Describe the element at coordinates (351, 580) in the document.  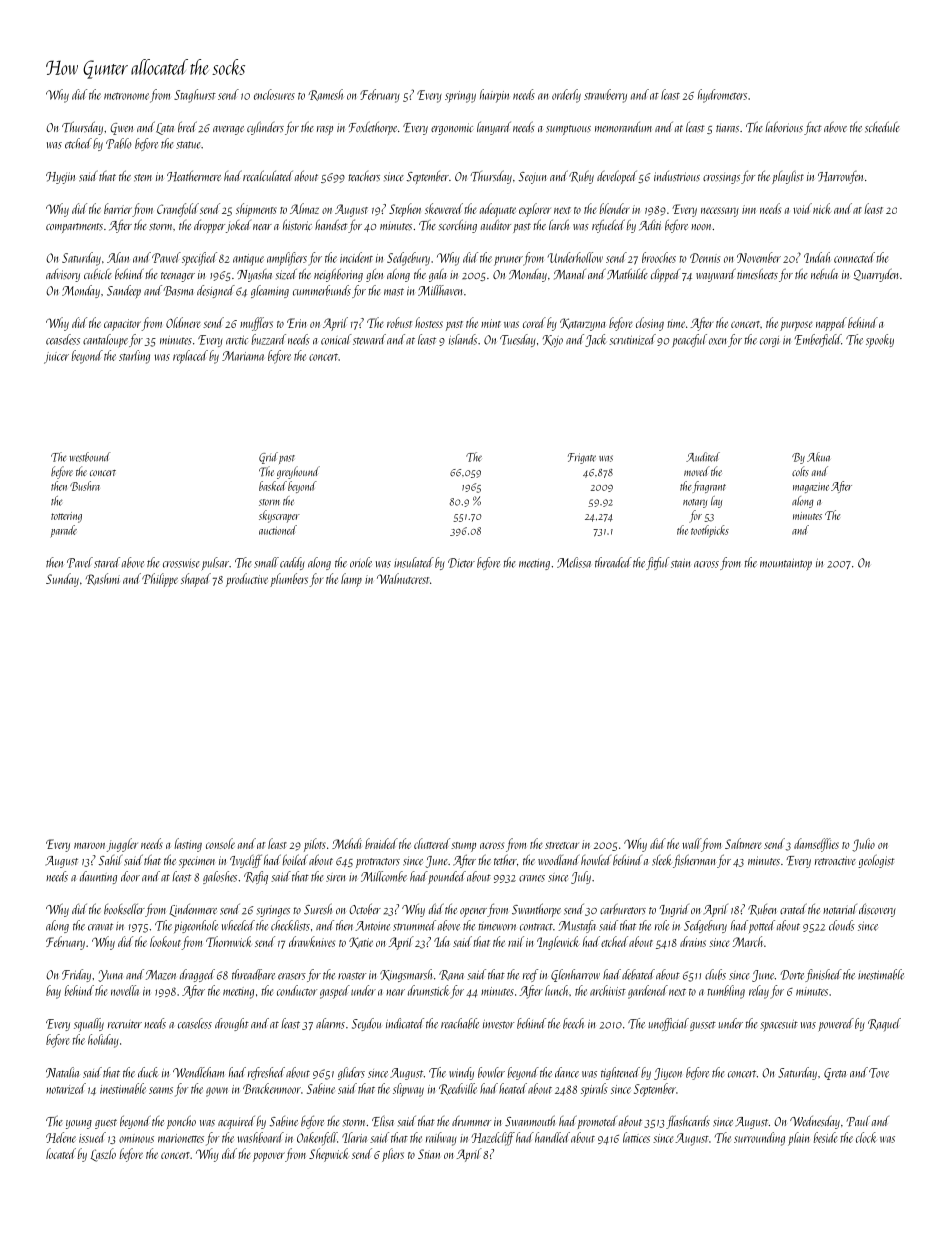
I see `lamp` at that location.
